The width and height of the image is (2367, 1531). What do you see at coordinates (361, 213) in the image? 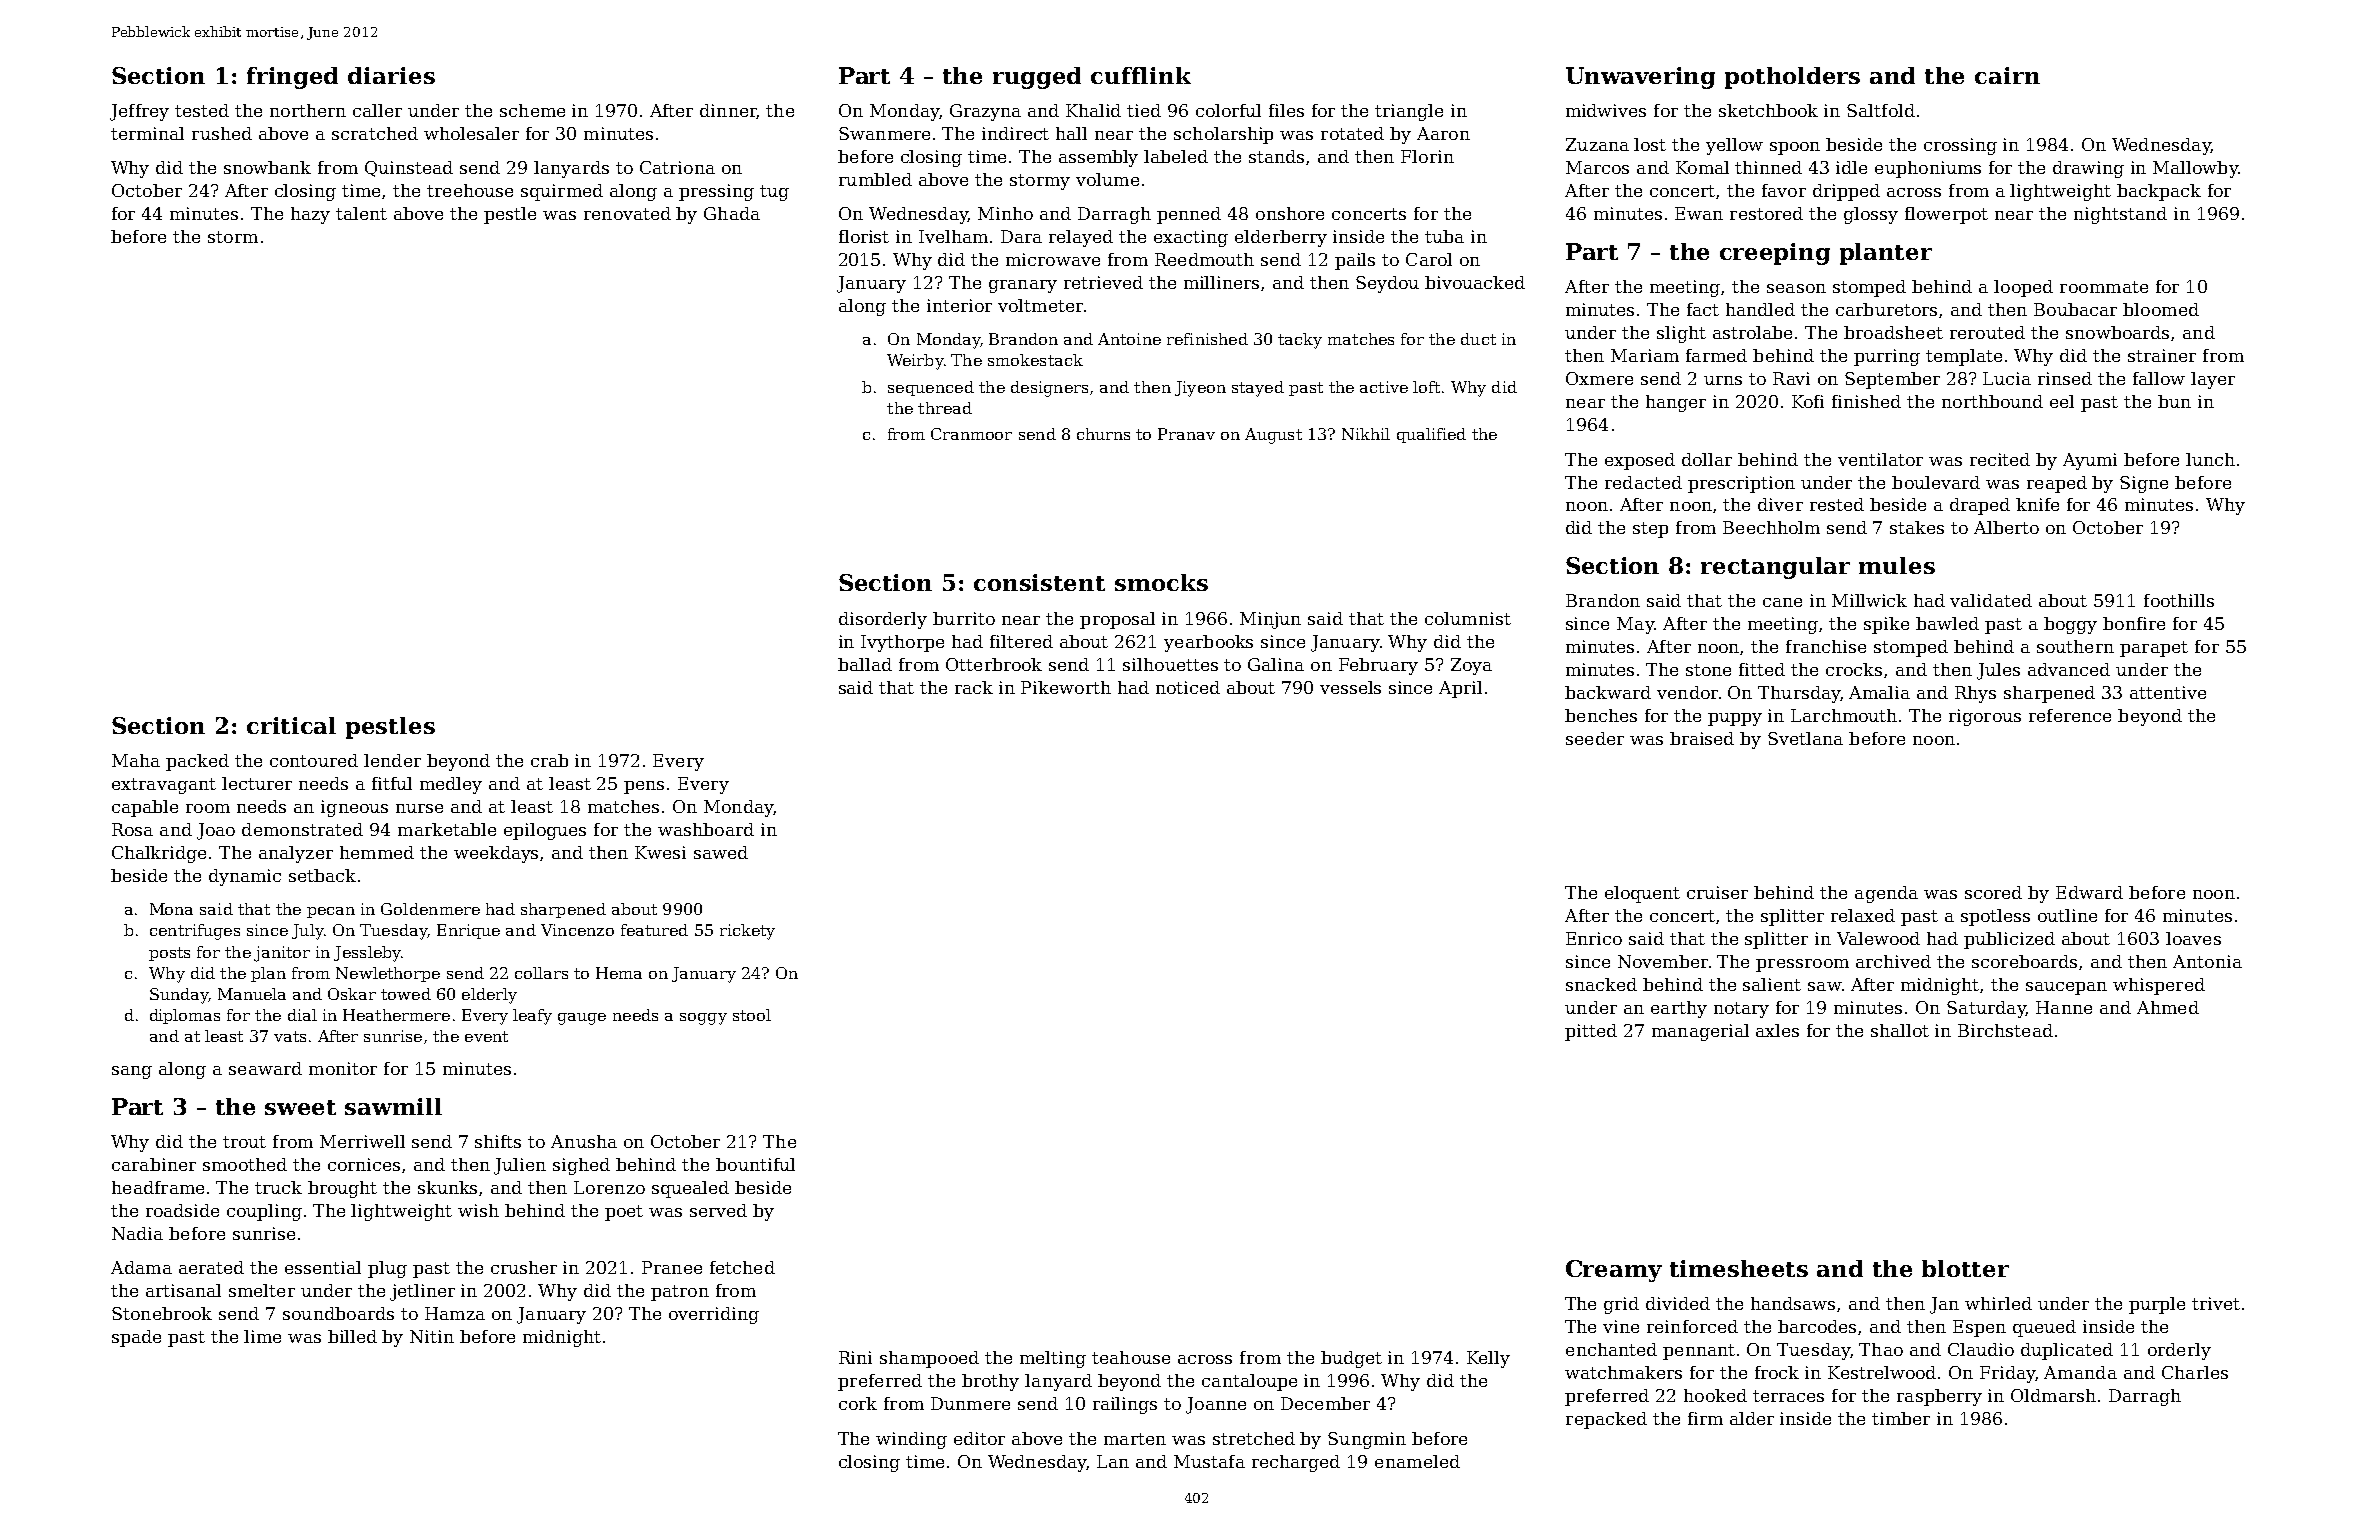
I see `talent` at bounding box center [361, 213].
